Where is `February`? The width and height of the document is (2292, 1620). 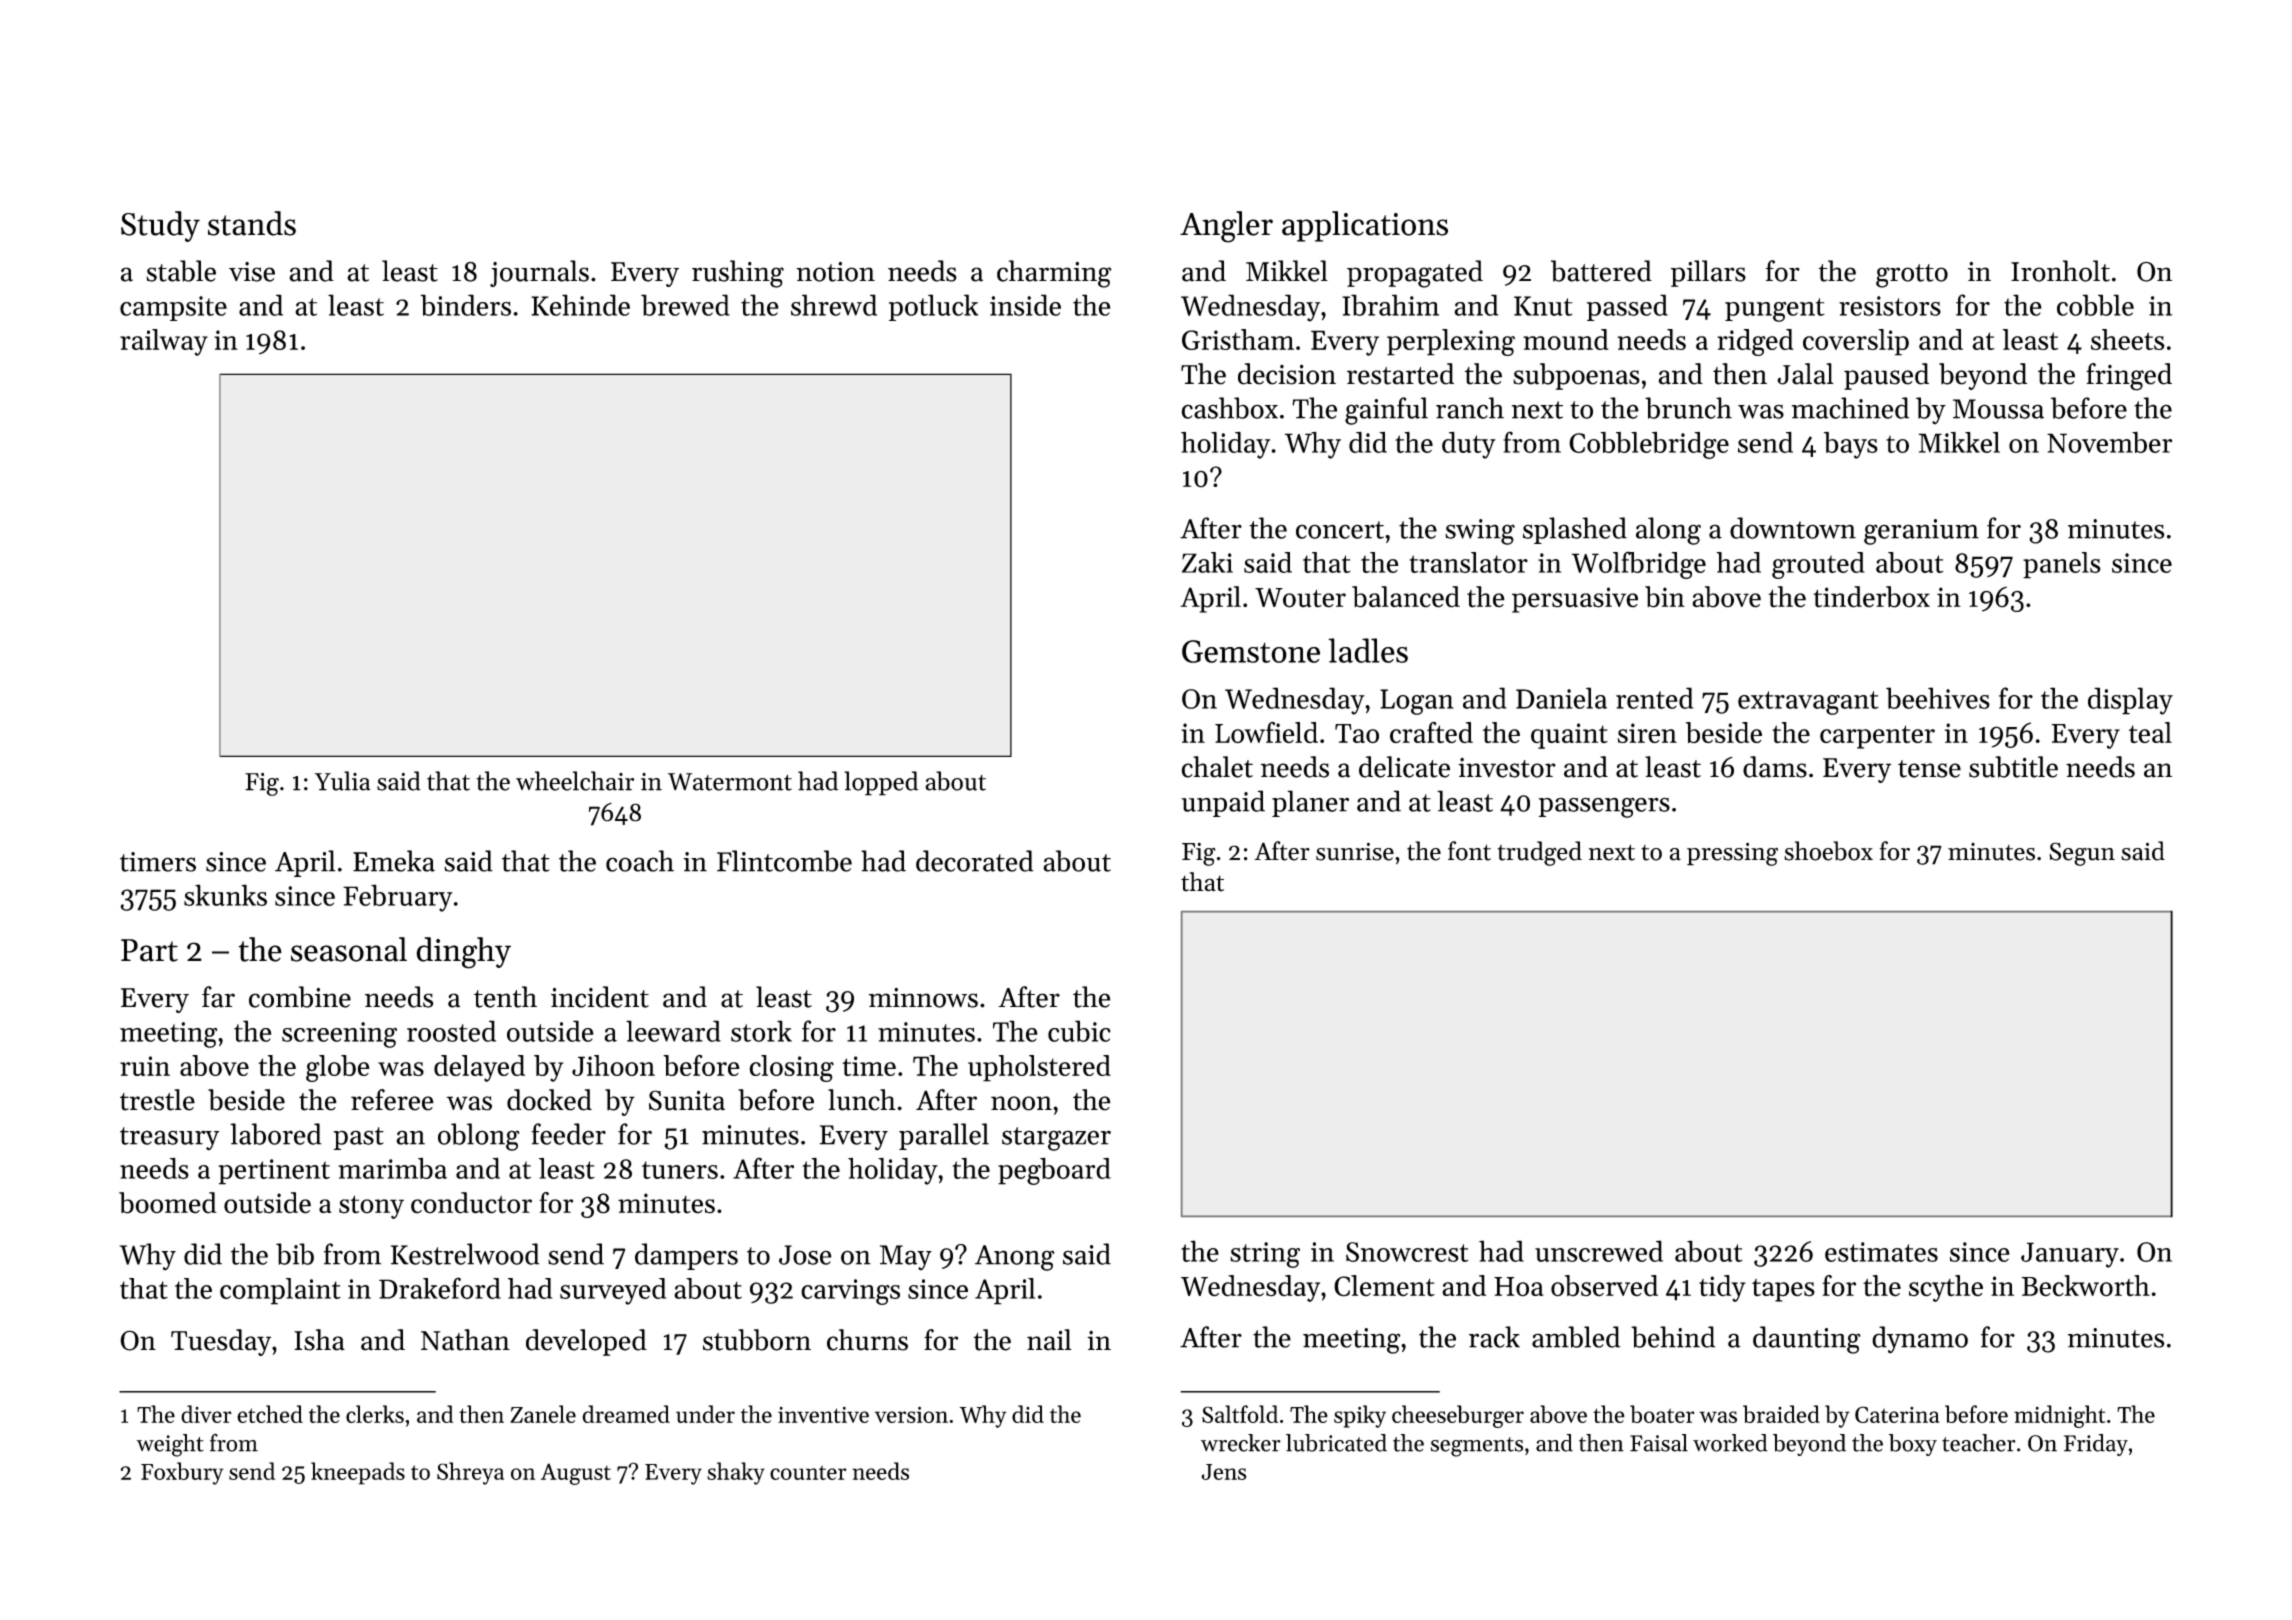
February is located at coordinates (398, 898).
